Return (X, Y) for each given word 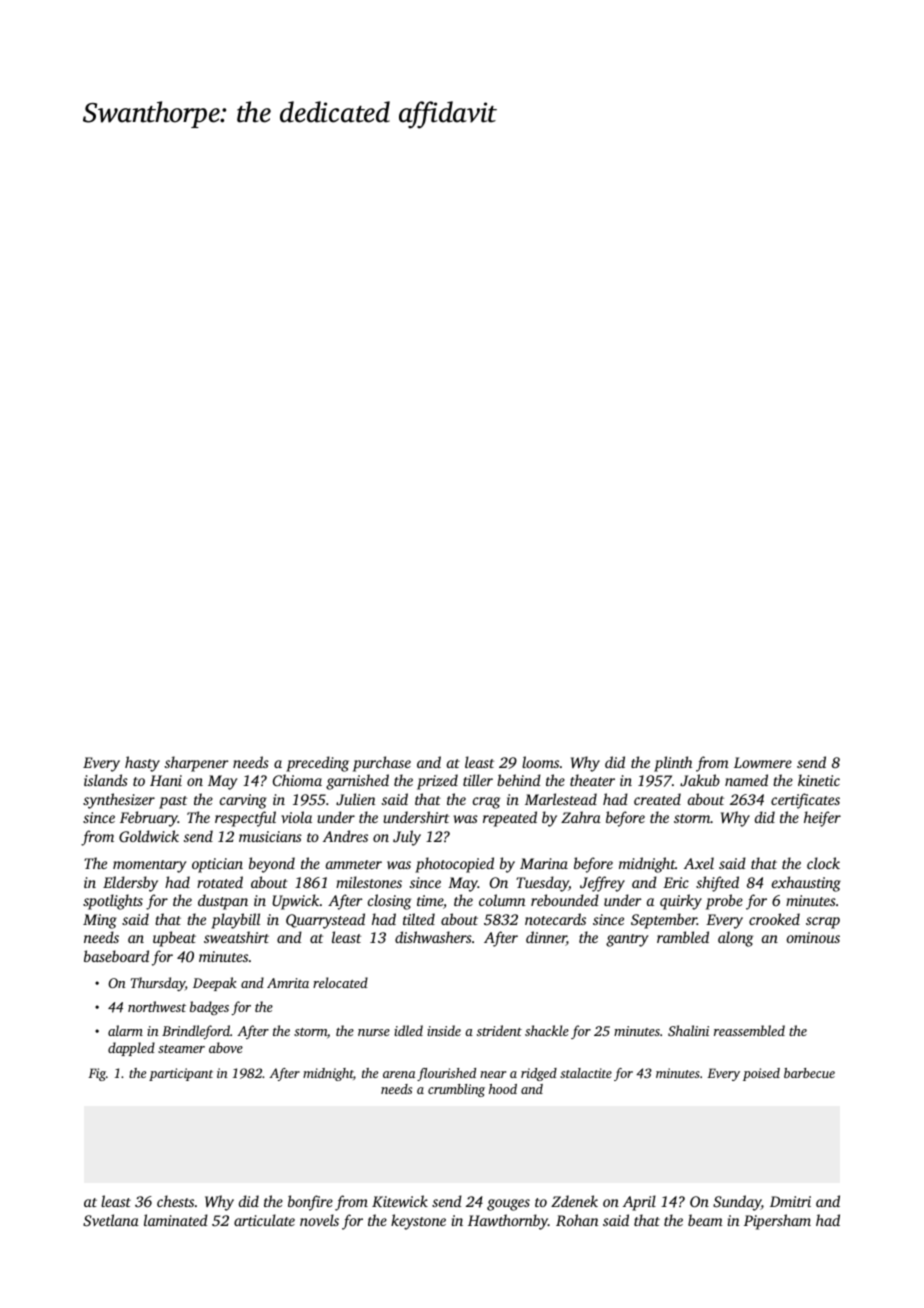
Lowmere (763, 762)
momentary (149, 866)
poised (761, 1074)
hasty (142, 764)
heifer (822, 819)
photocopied (454, 865)
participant (181, 1074)
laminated (176, 1220)
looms (540, 762)
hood (503, 1089)
